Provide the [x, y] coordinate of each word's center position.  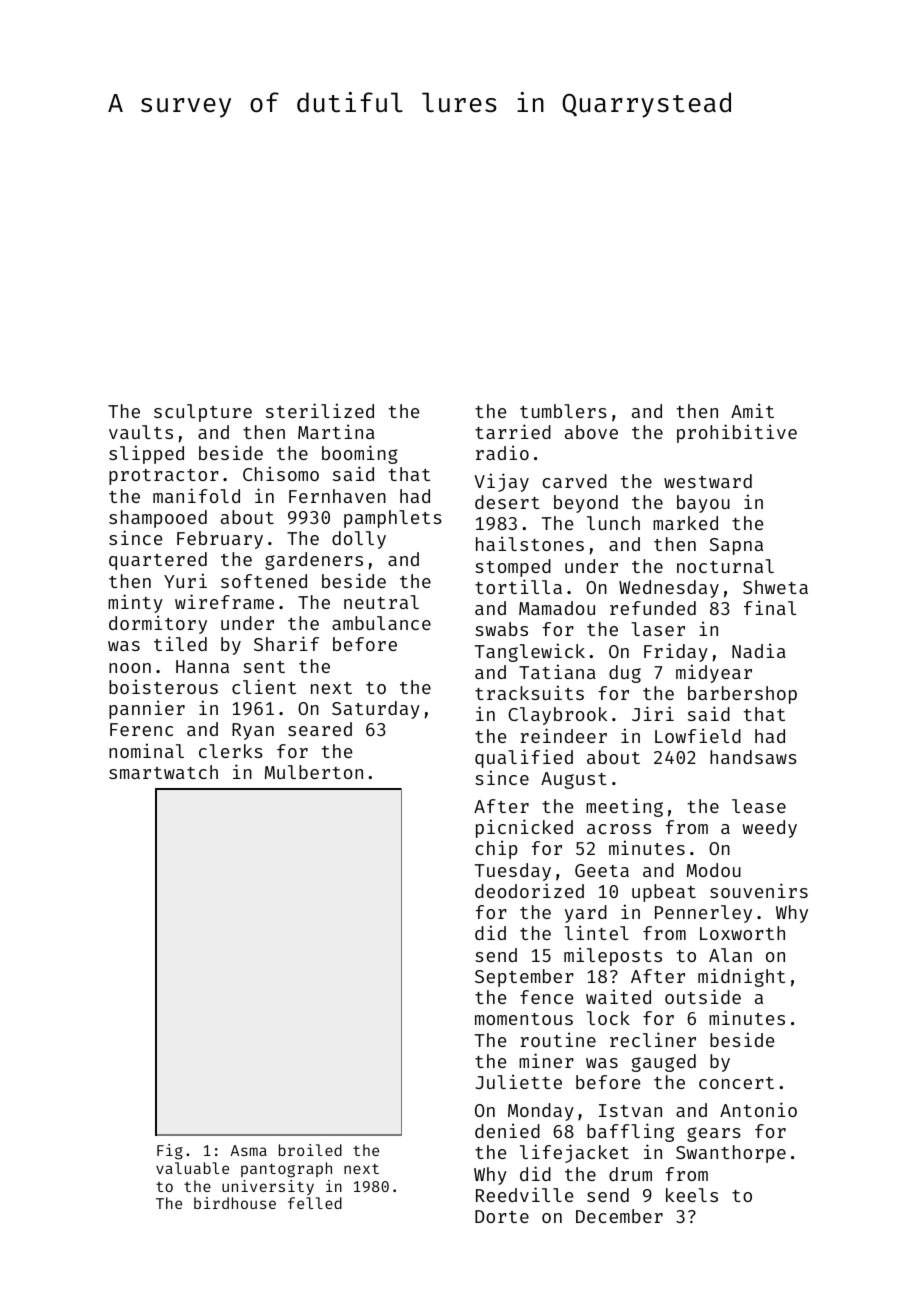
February [220, 540]
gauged [664, 1063]
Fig [170, 1152]
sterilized [320, 410]
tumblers [563, 411]
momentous [524, 1019]
